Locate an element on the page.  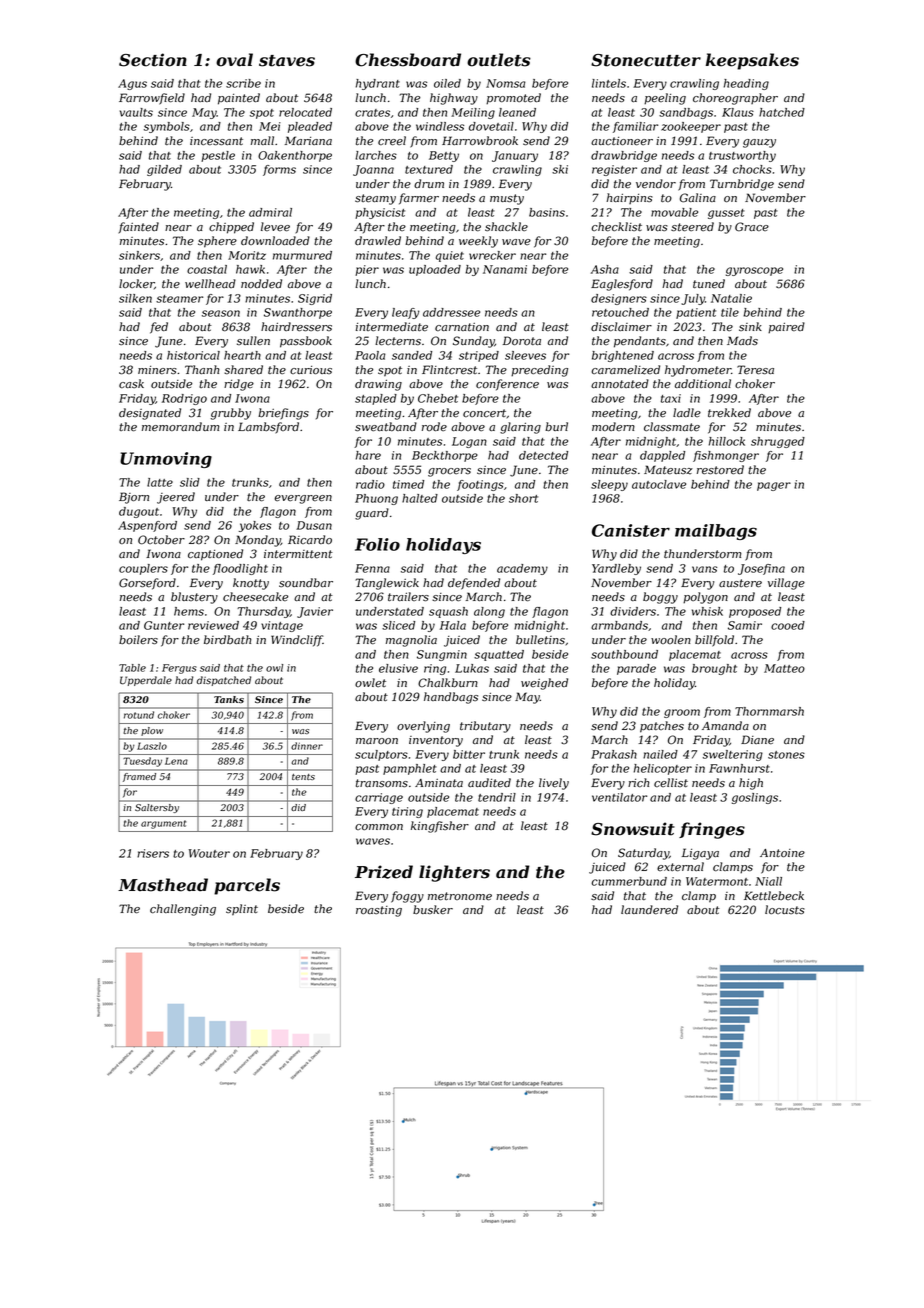
sullen is located at coordinates (253, 341).
